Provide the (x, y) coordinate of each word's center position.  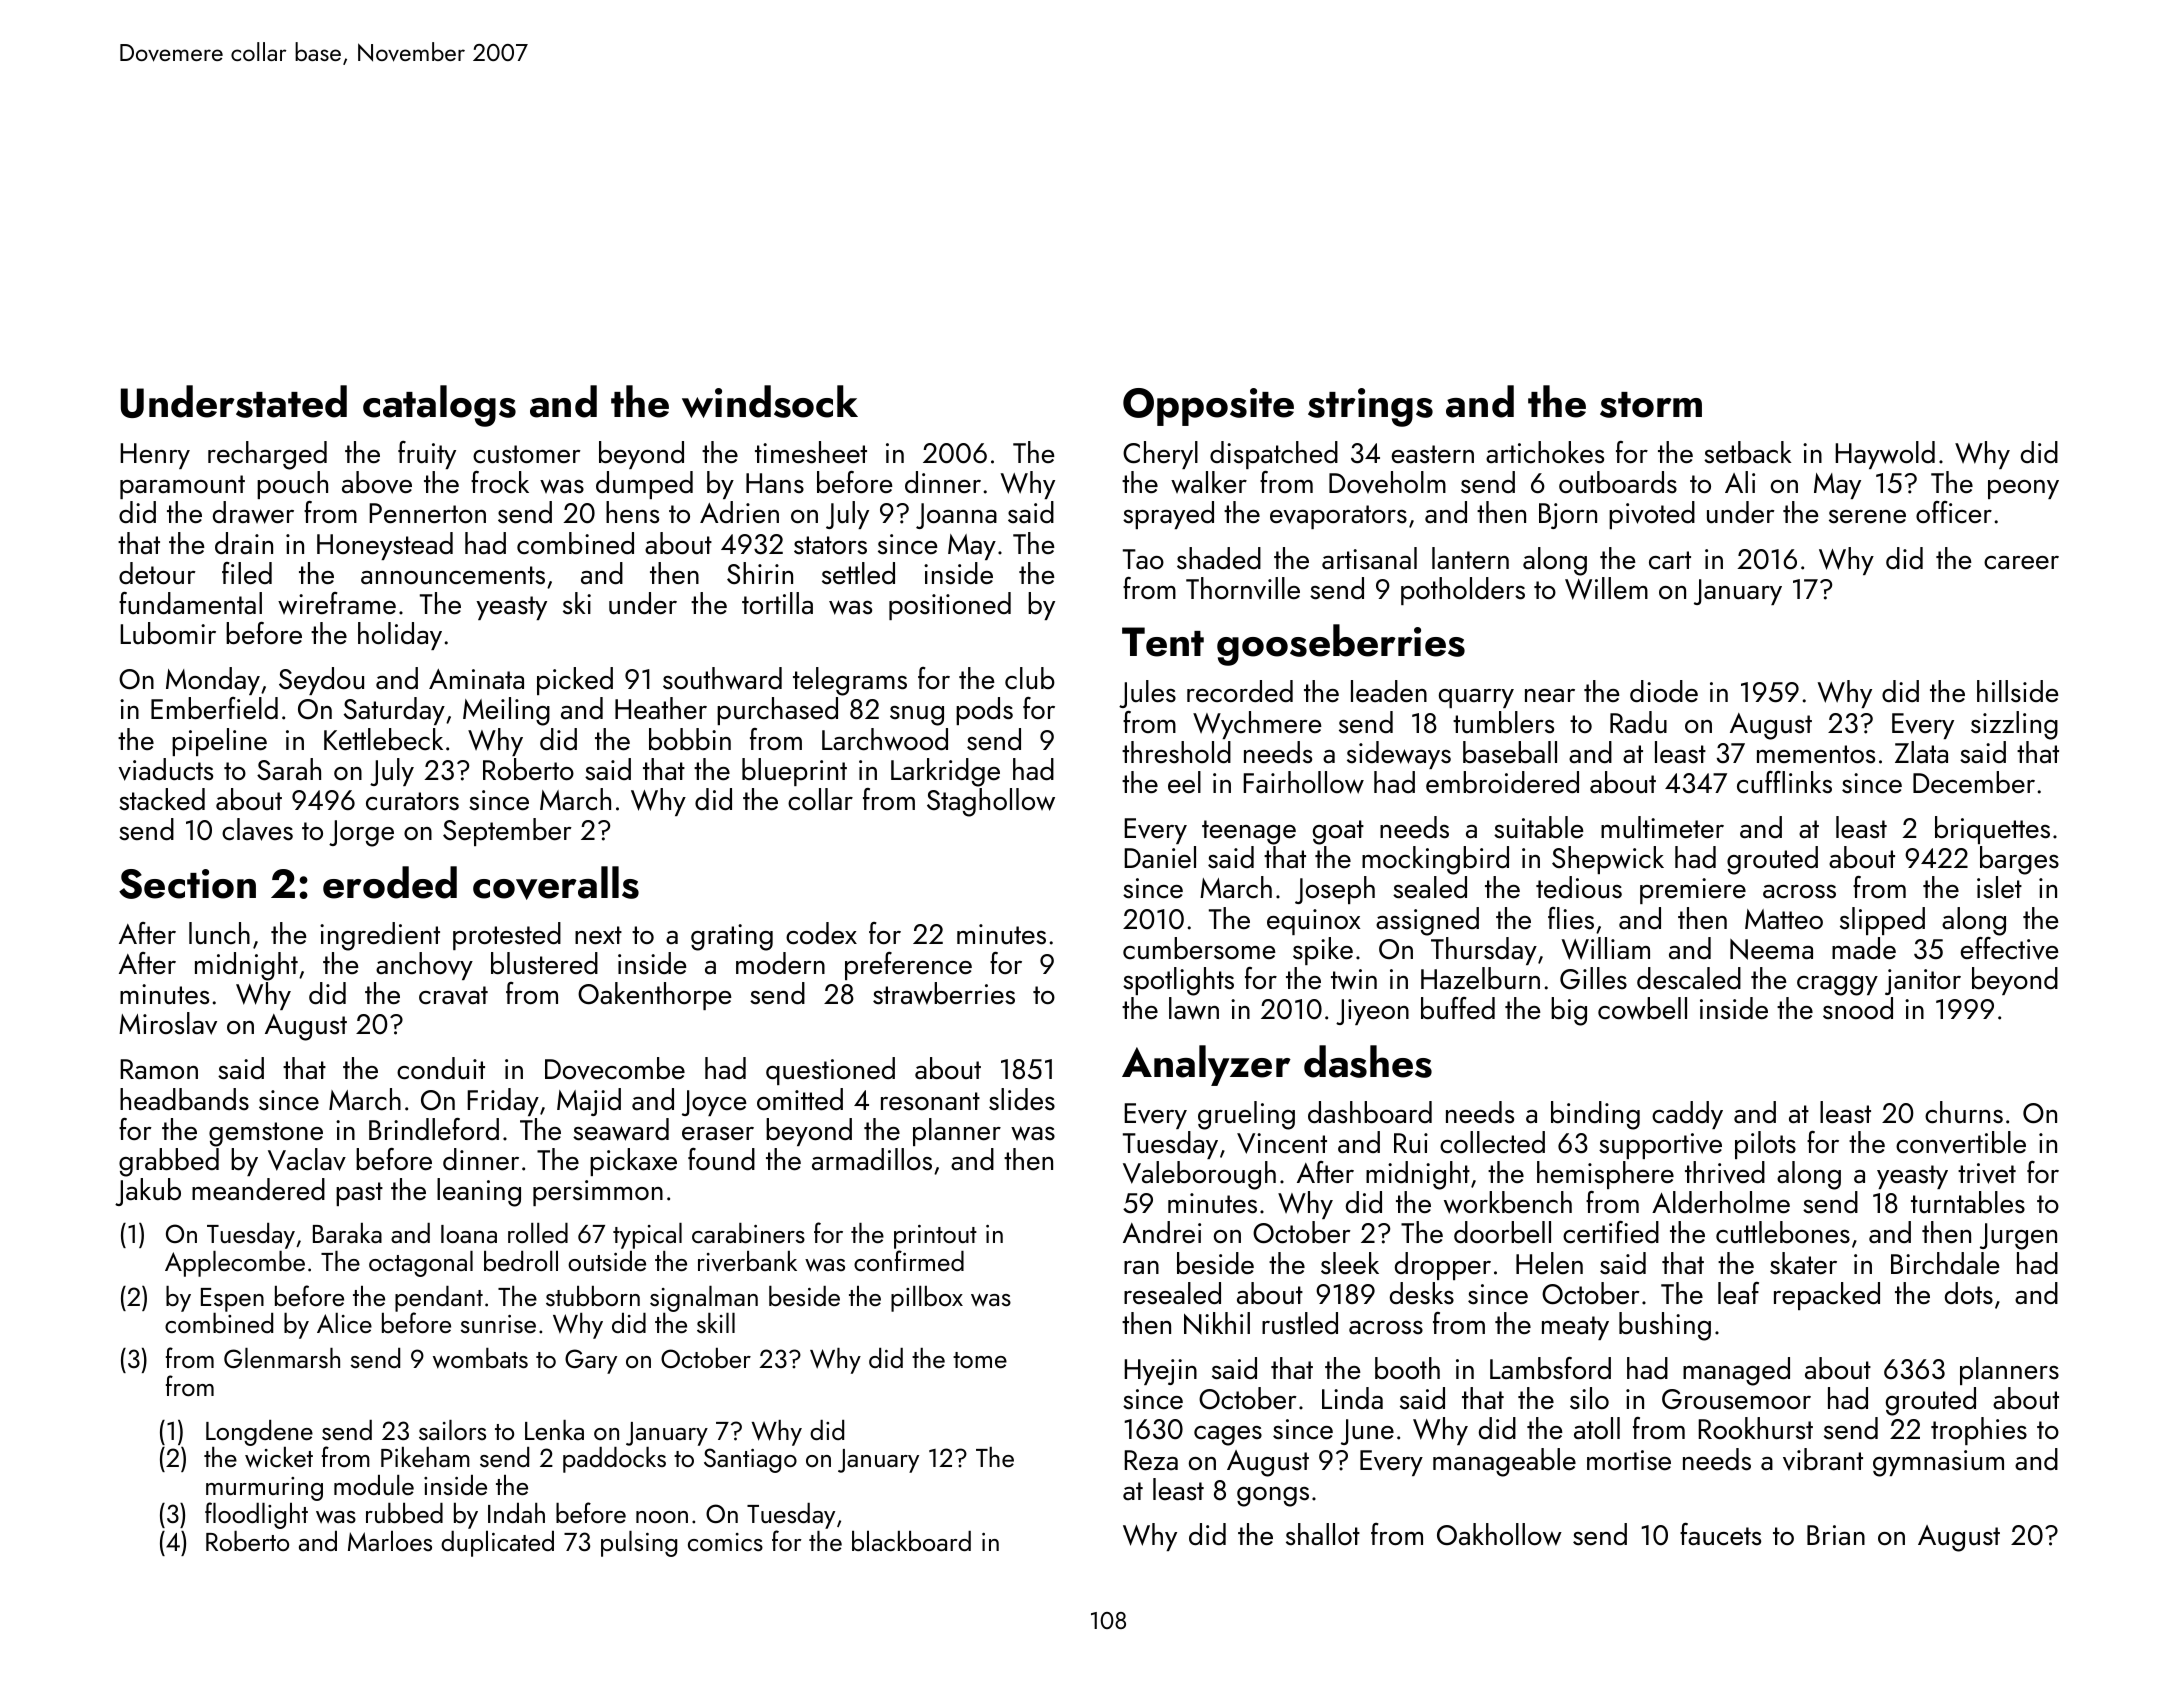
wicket (279, 1457)
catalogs (439, 406)
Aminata (476, 679)
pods (984, 711)
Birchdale (1945, 1263)
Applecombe (235, 1264)
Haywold (1885, 455)
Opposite (1208, 407)
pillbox (927, 1299)
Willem (1606, 588)
